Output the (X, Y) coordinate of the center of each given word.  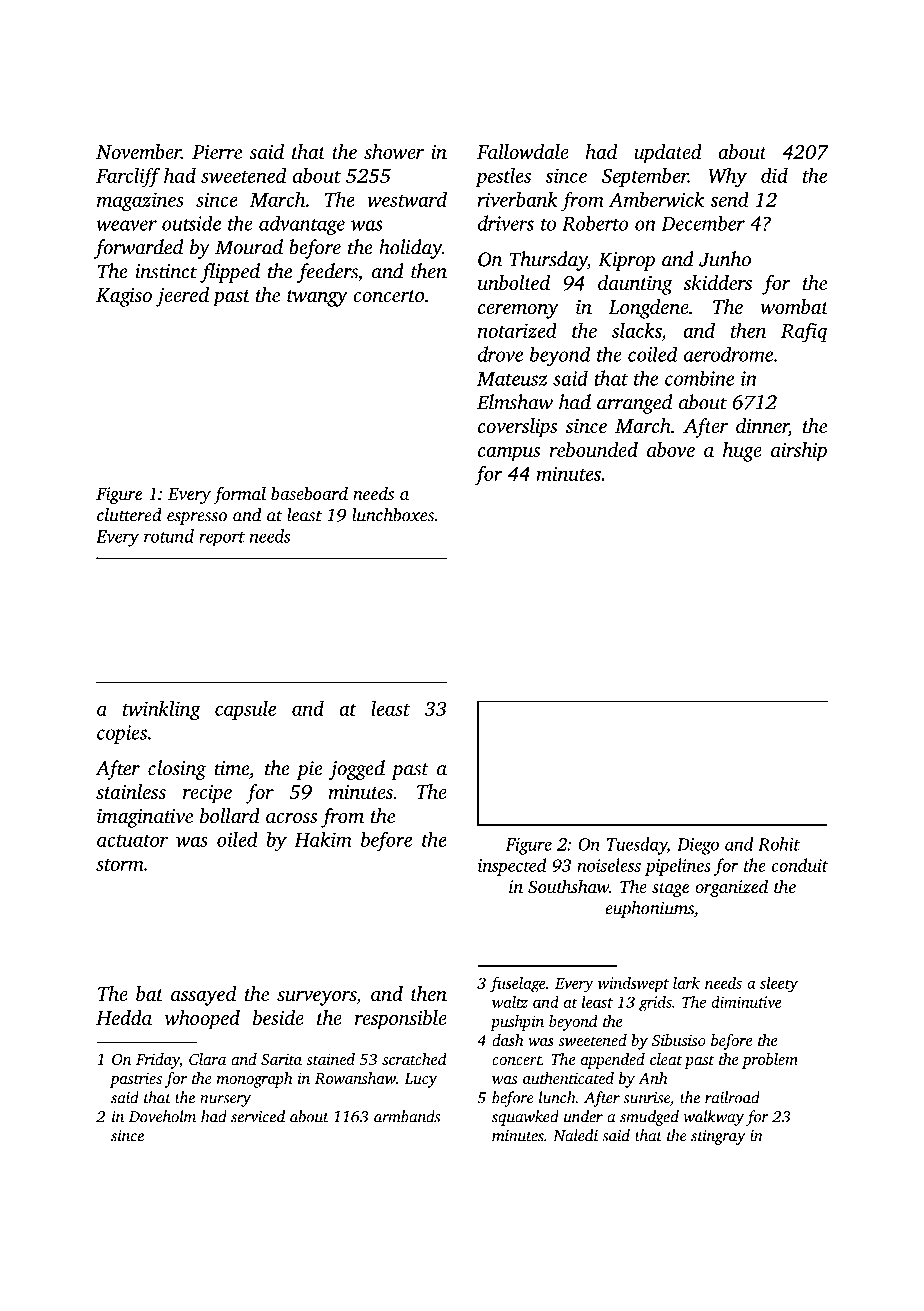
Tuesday (637, 846)
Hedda (124, 1017)
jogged (357, 770)
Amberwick (656, 199)
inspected (512, 867)
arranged (634, 404)
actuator (132, 841)
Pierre (217, 152)
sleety (779, 985)
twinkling (162, 711)
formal (239, 495)
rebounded (593, 449)
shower (394, 152)
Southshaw (568, 886)
